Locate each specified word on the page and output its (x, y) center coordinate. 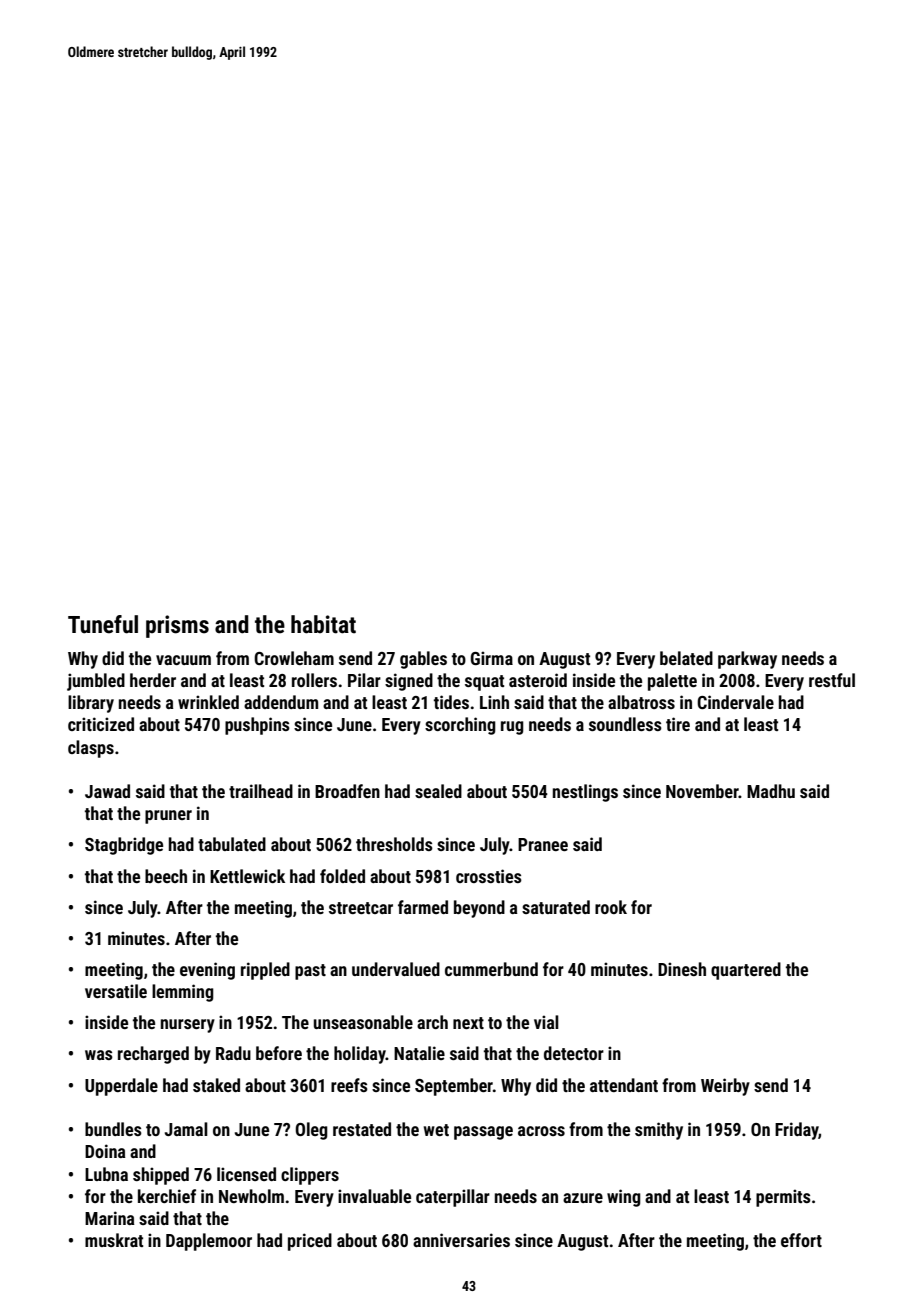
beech (166, 876)
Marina (110, 1218)
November (702, 791)
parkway (747, 660)
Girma (492, 658)
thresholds (394, 844)
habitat (323, 624)
